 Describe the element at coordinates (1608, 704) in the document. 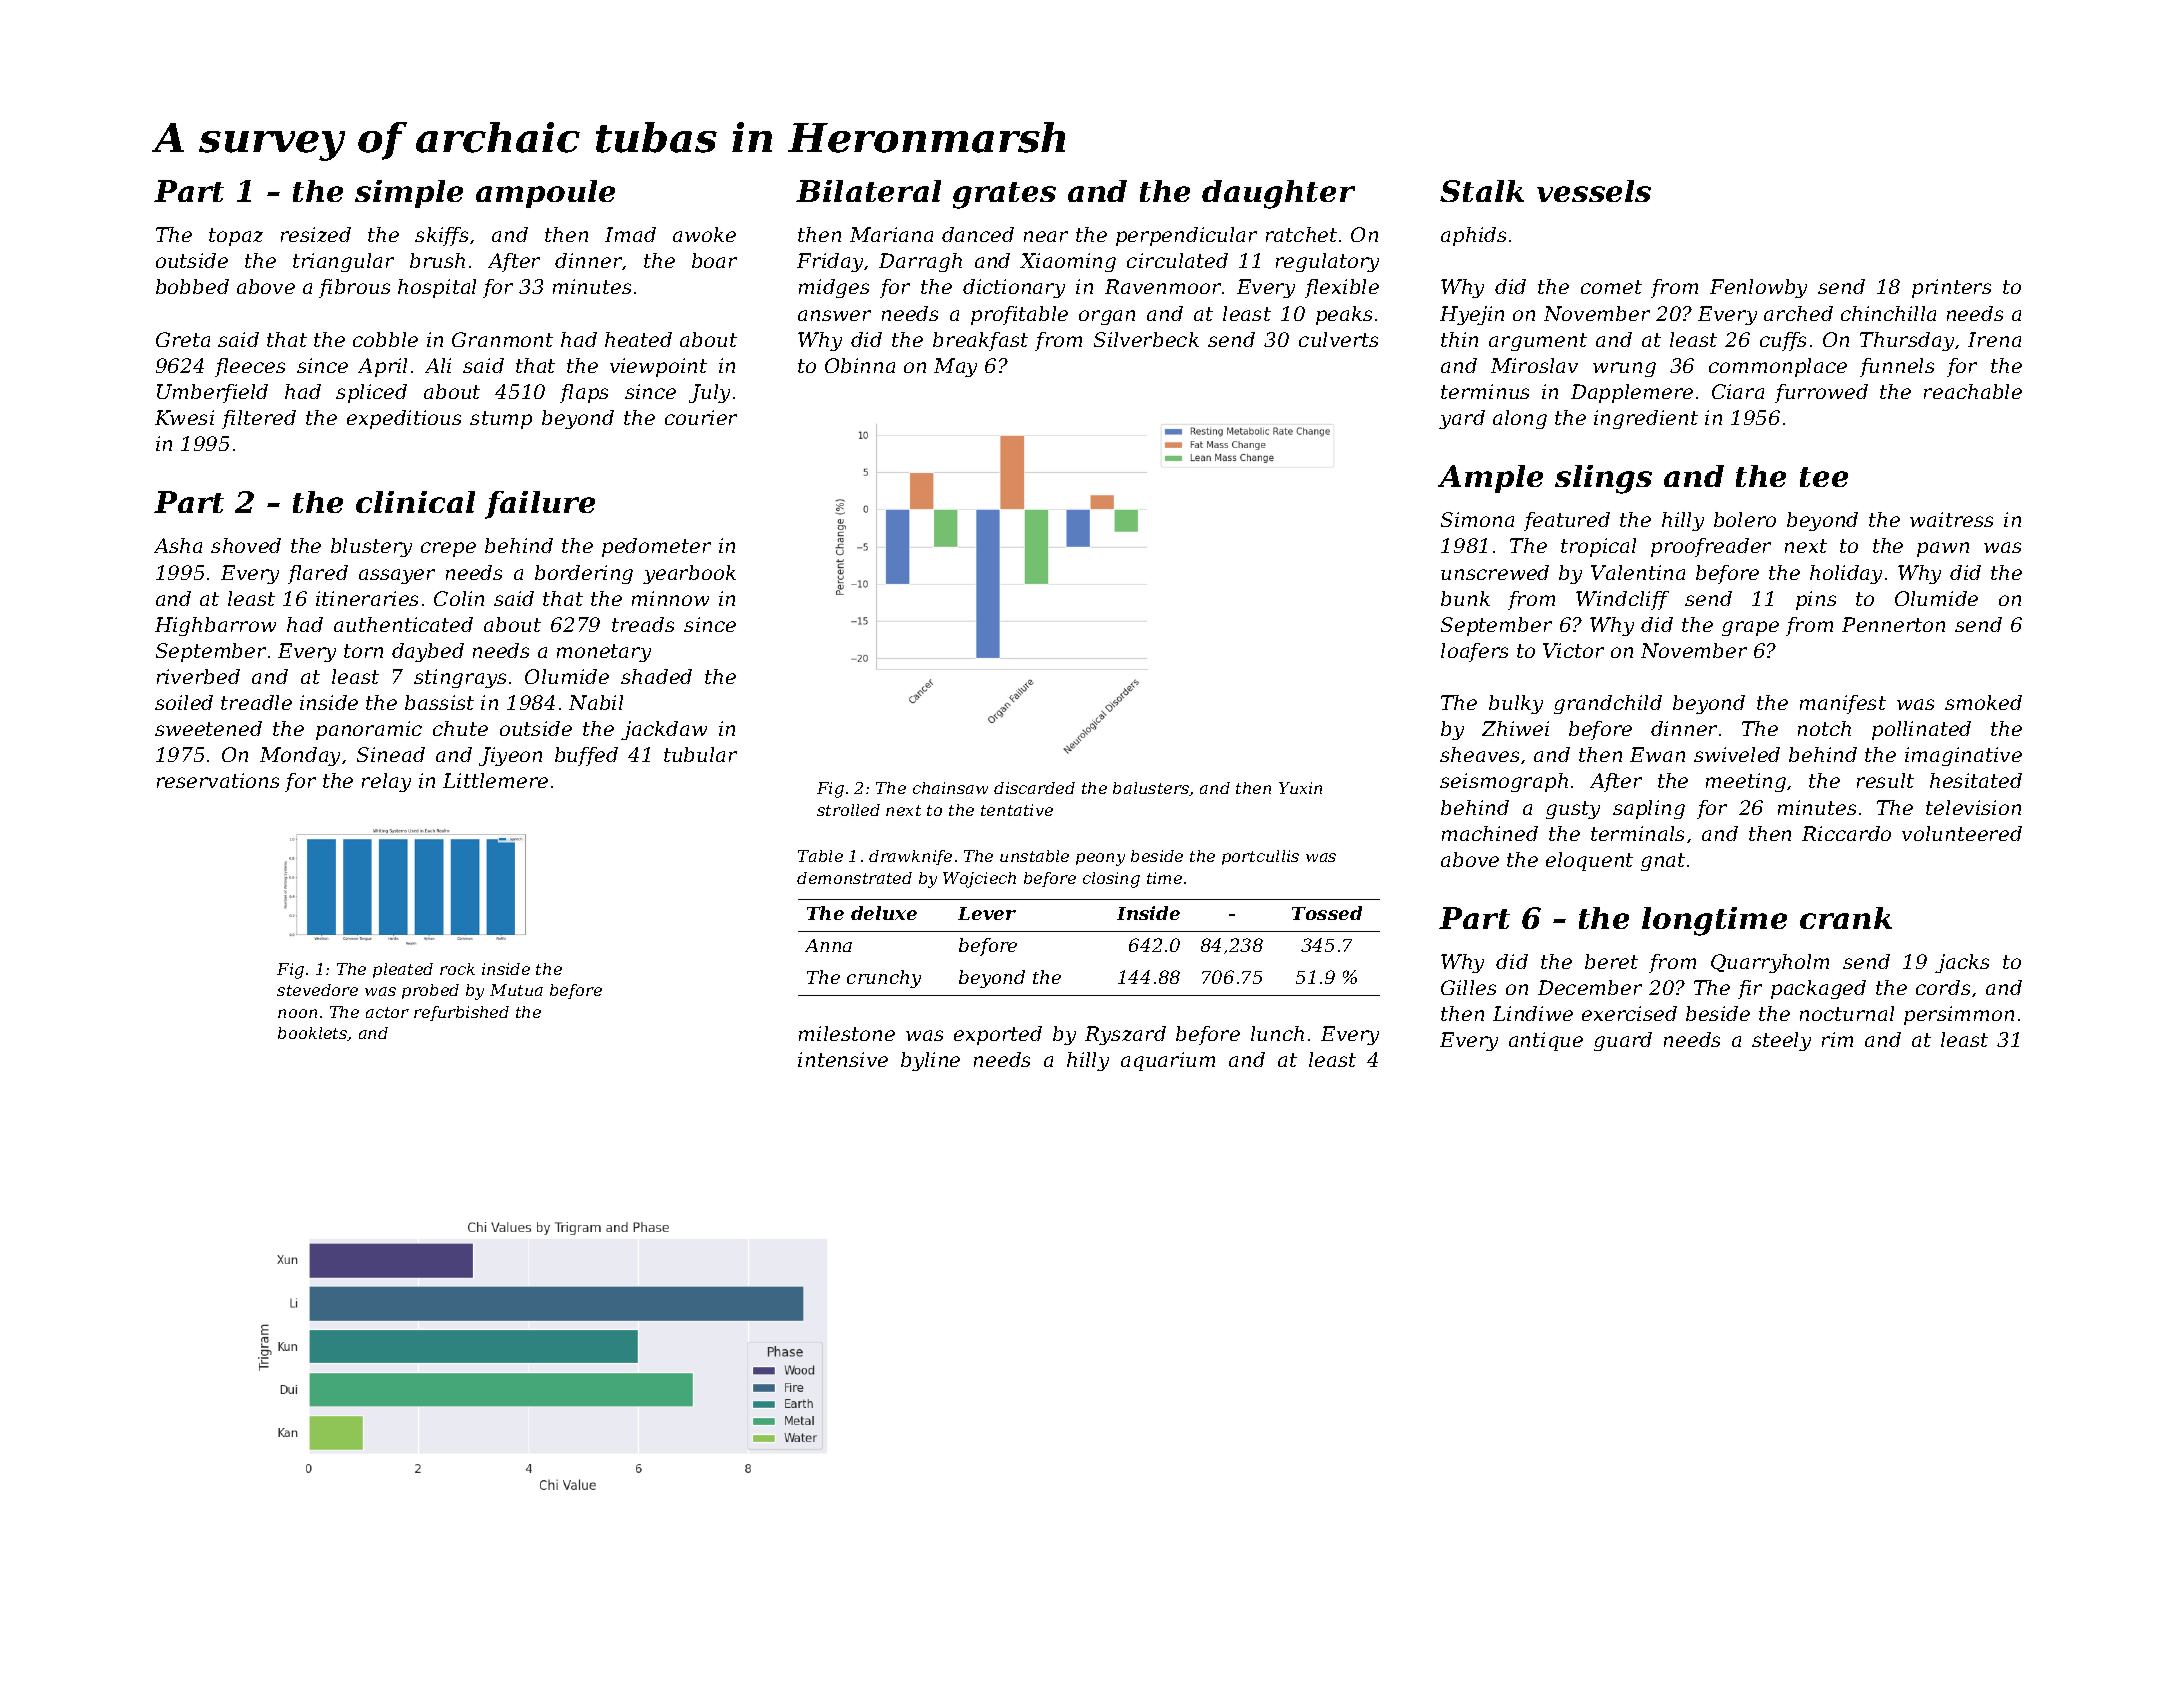

I see `grandchild` at that location.
